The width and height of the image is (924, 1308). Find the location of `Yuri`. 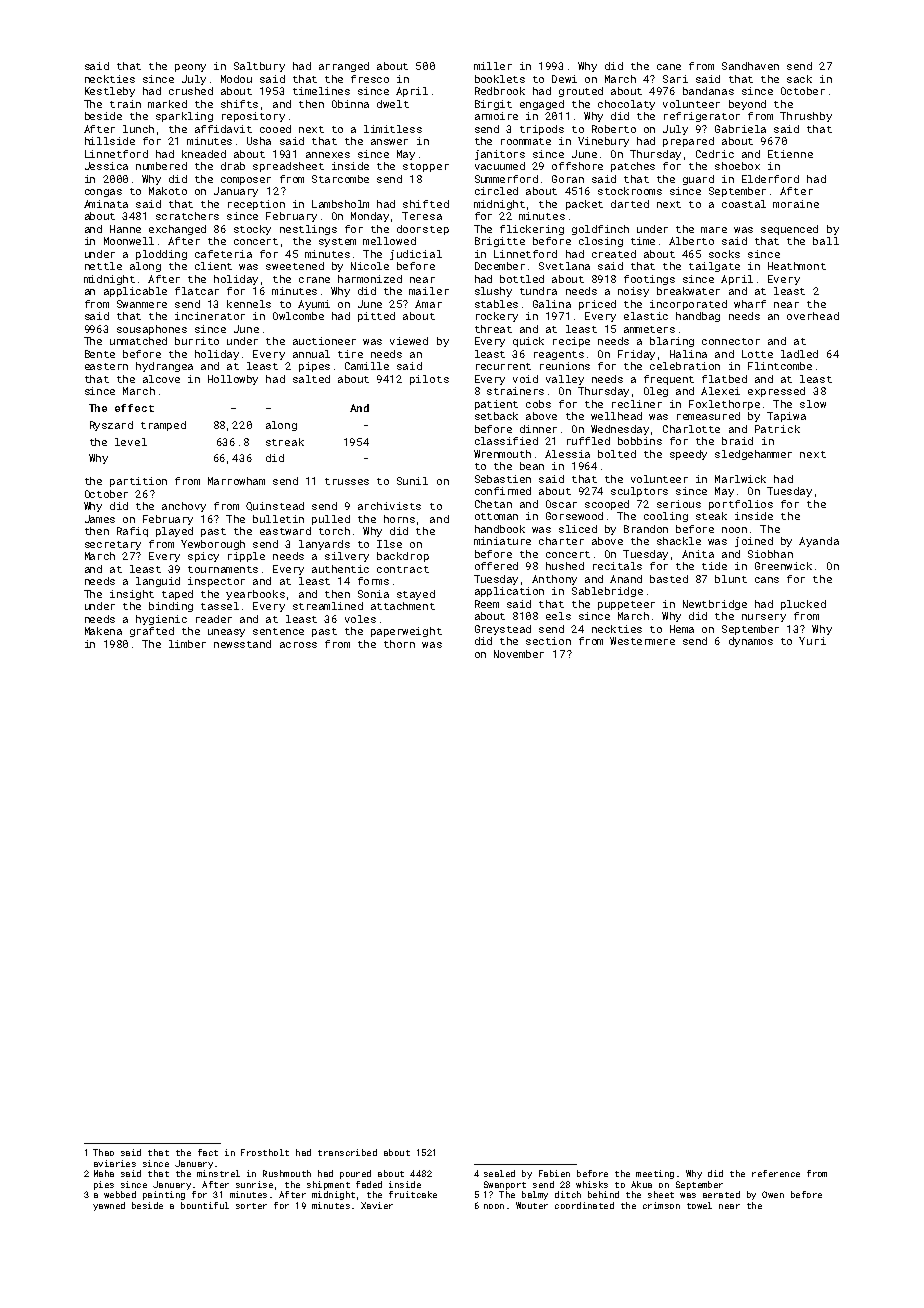

Yuri is located at coordinates (812, 641).
